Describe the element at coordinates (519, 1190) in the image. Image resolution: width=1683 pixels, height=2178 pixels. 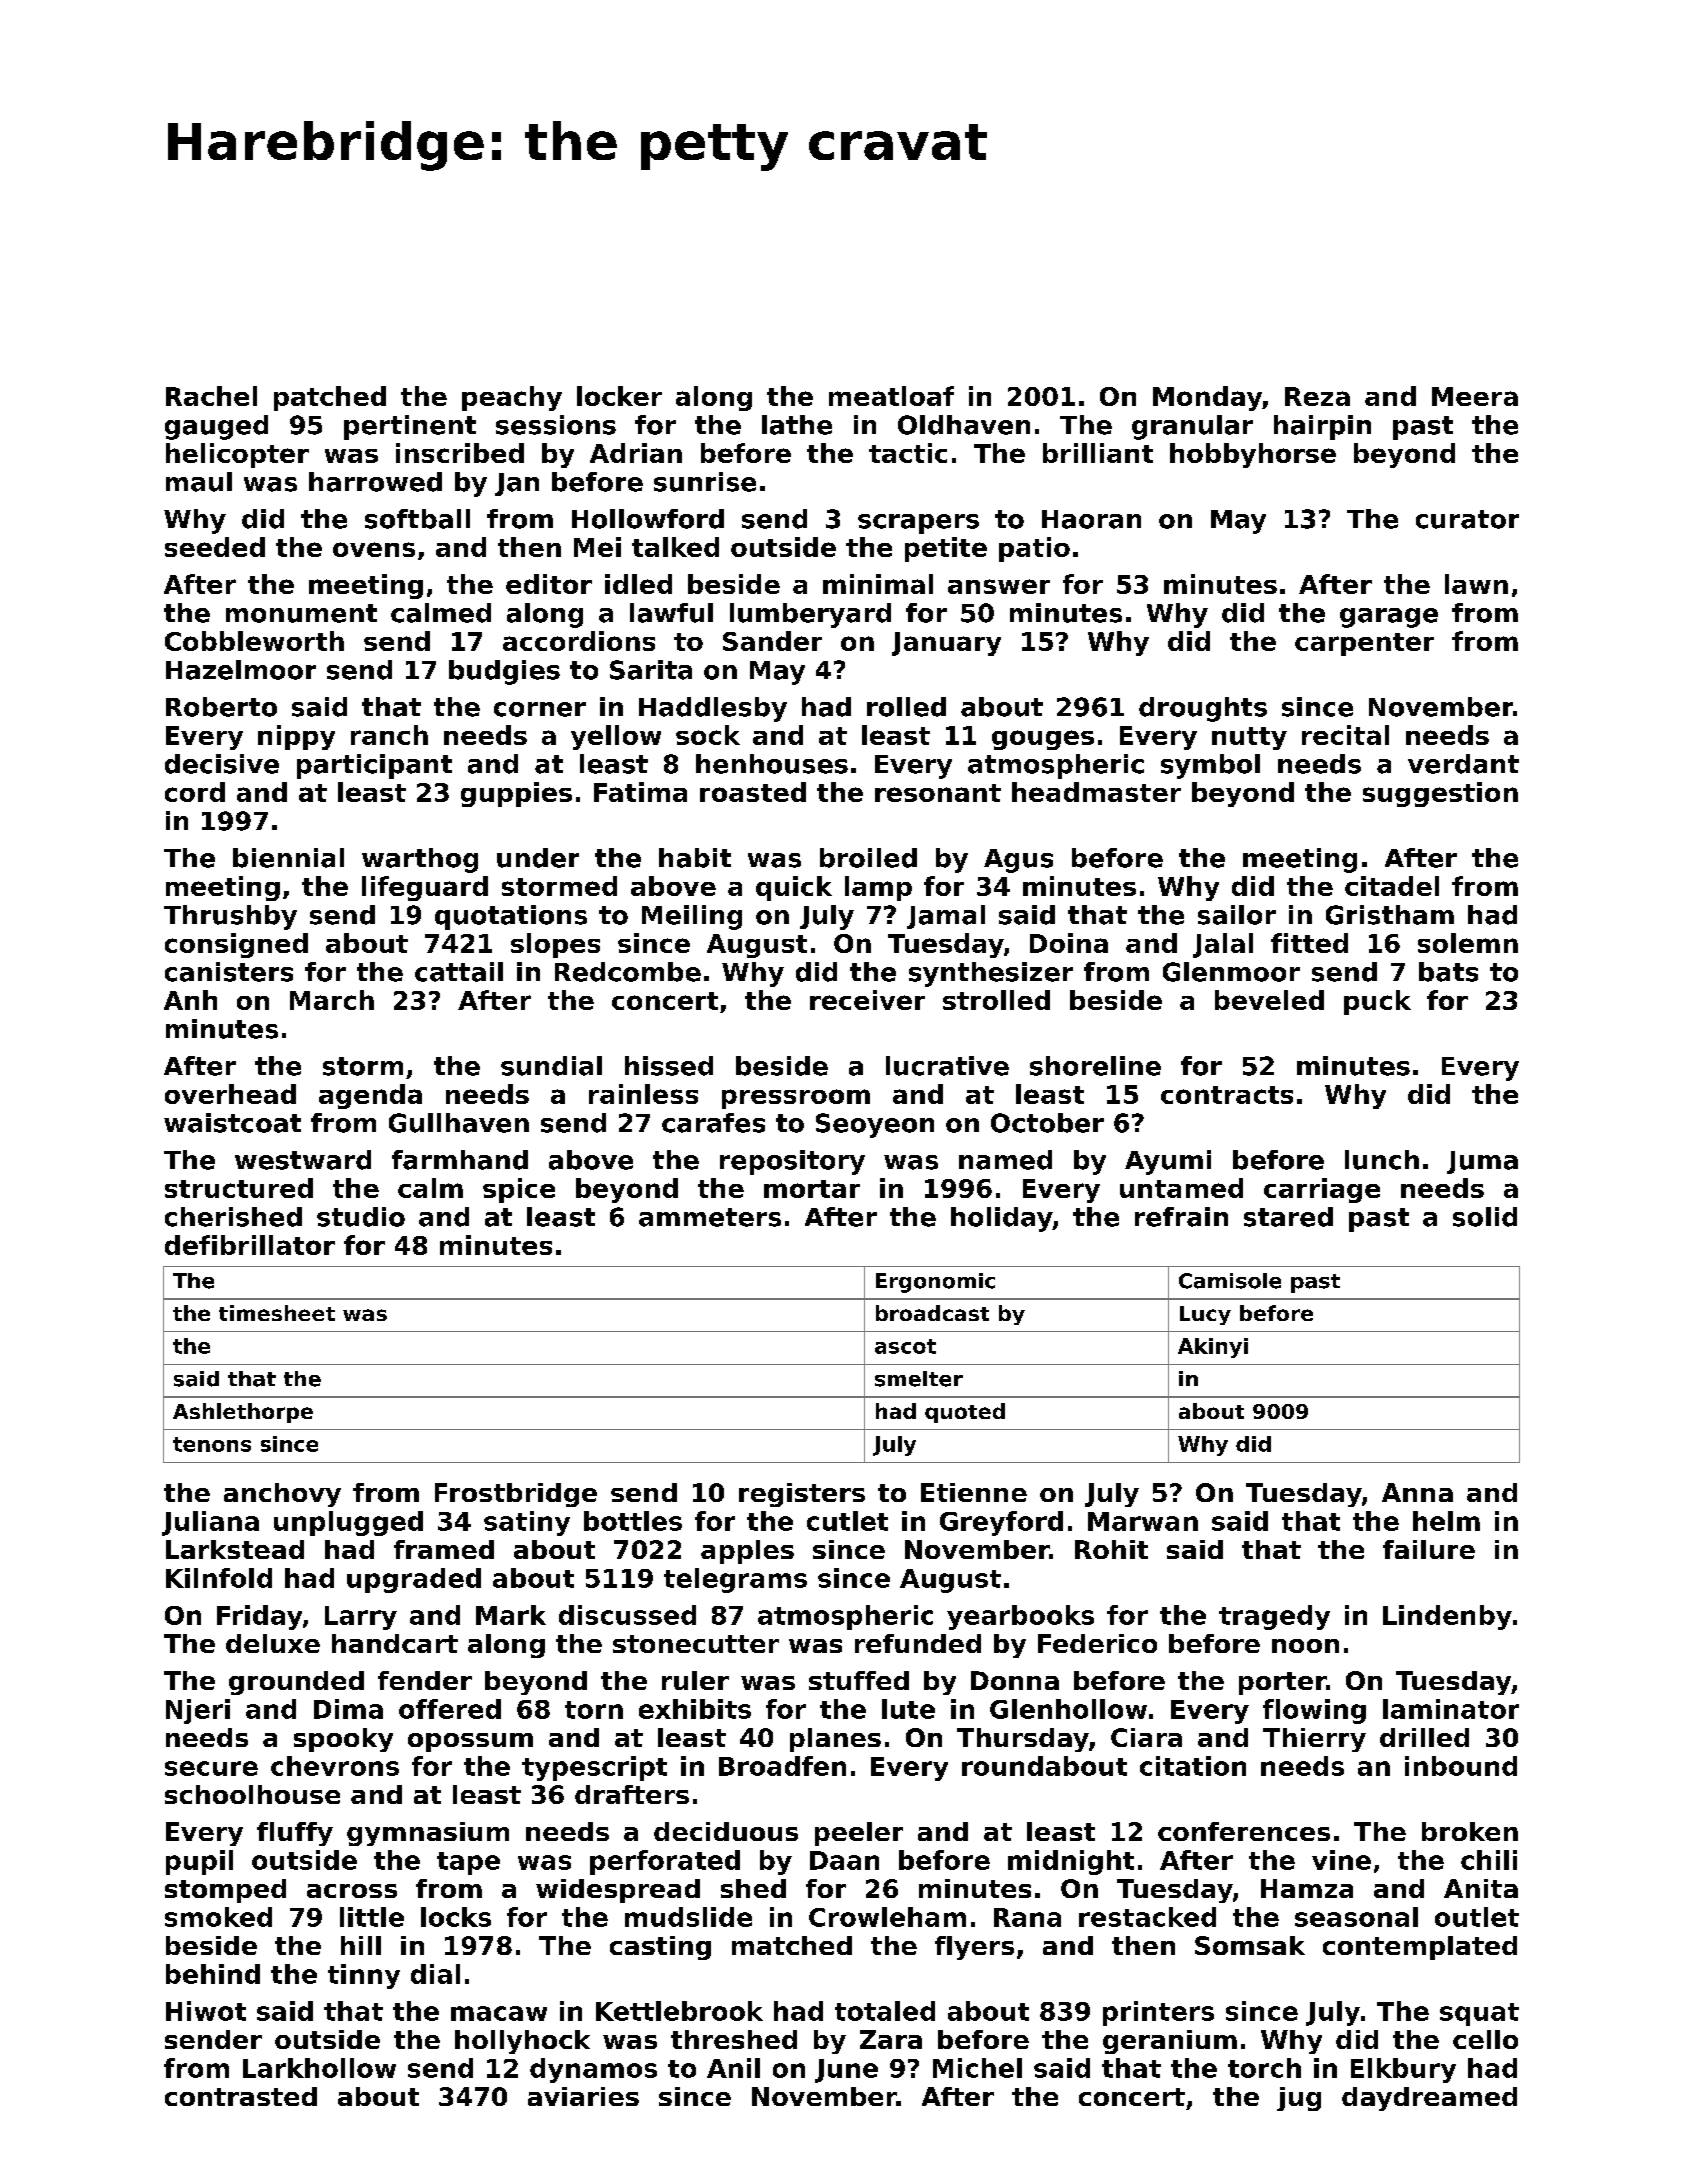
I see `spice` at that location.
